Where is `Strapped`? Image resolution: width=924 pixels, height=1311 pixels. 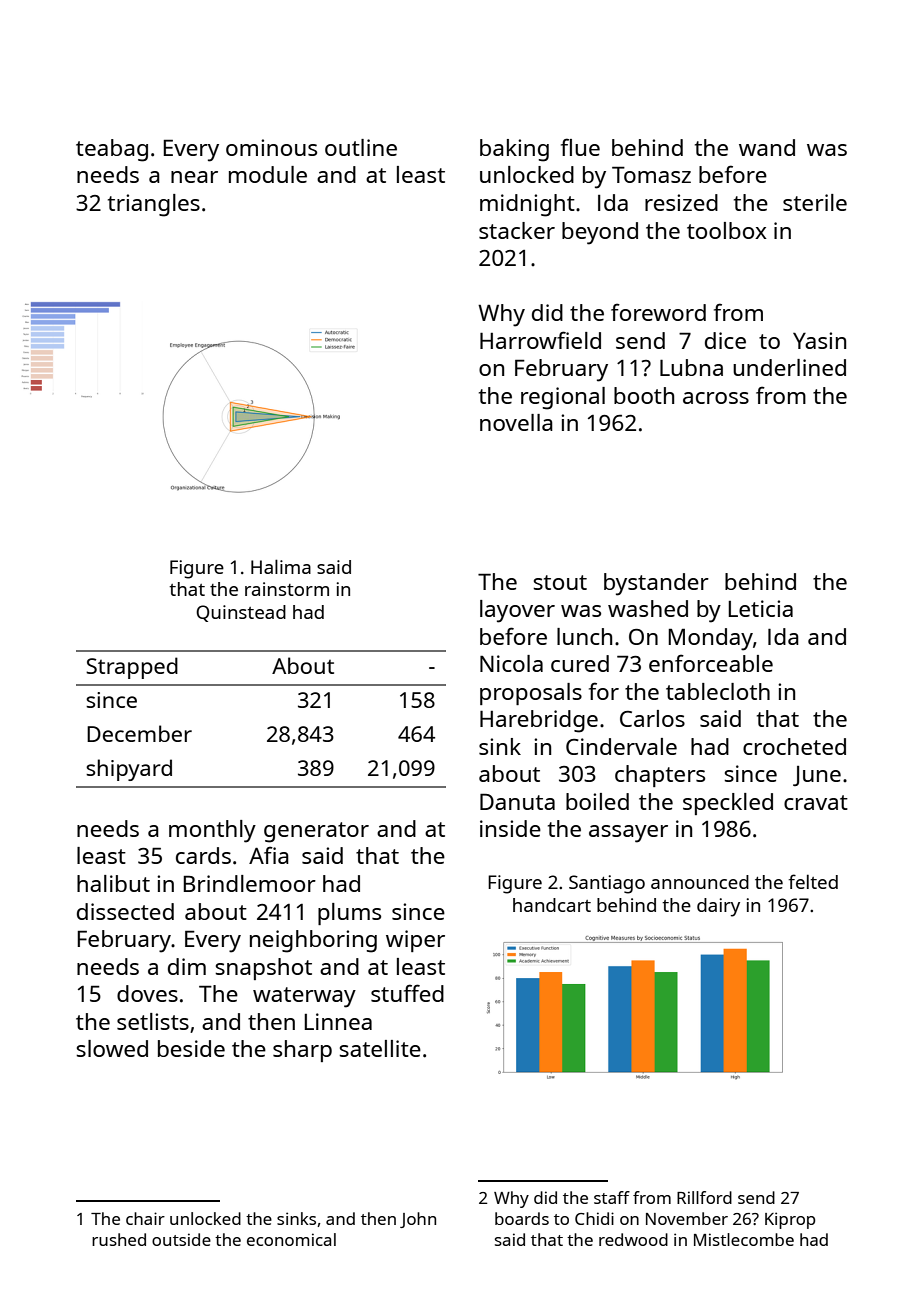 Strapped is located at coordinates (132, 668).
